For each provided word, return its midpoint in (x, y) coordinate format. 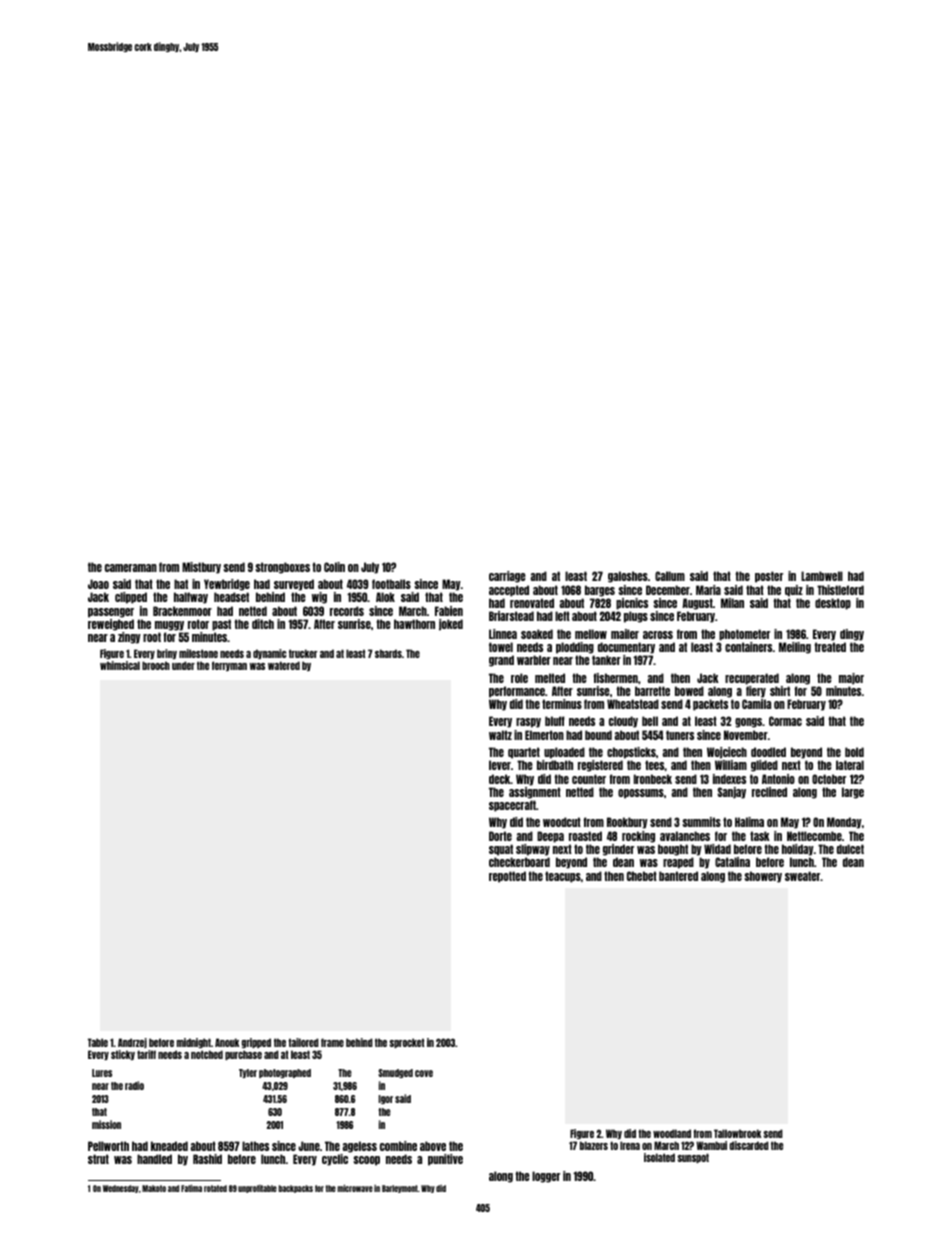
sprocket (407, 1043)
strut (98, 1159)
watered (284, 665)
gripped (256, 1043)
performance (517, 692)
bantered (678, 876)
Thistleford (840, 590)
